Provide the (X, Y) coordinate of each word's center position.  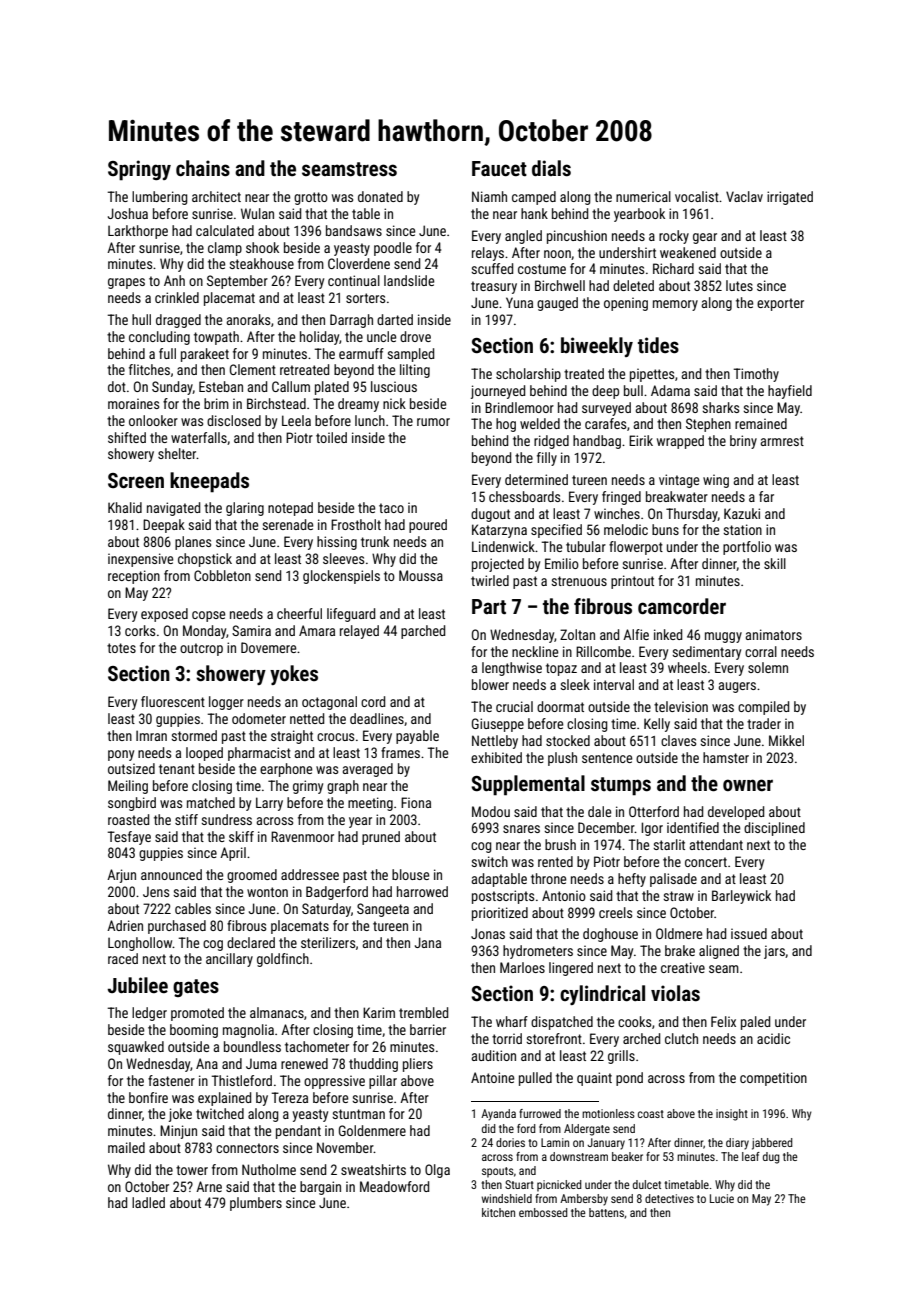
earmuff (361, 353)
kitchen (498, 1212)
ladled (148, 1202)
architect (216, 196)
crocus (335, 737)
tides (658, 345)
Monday (204, 632)
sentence (607, 758)
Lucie (722, 1198)
